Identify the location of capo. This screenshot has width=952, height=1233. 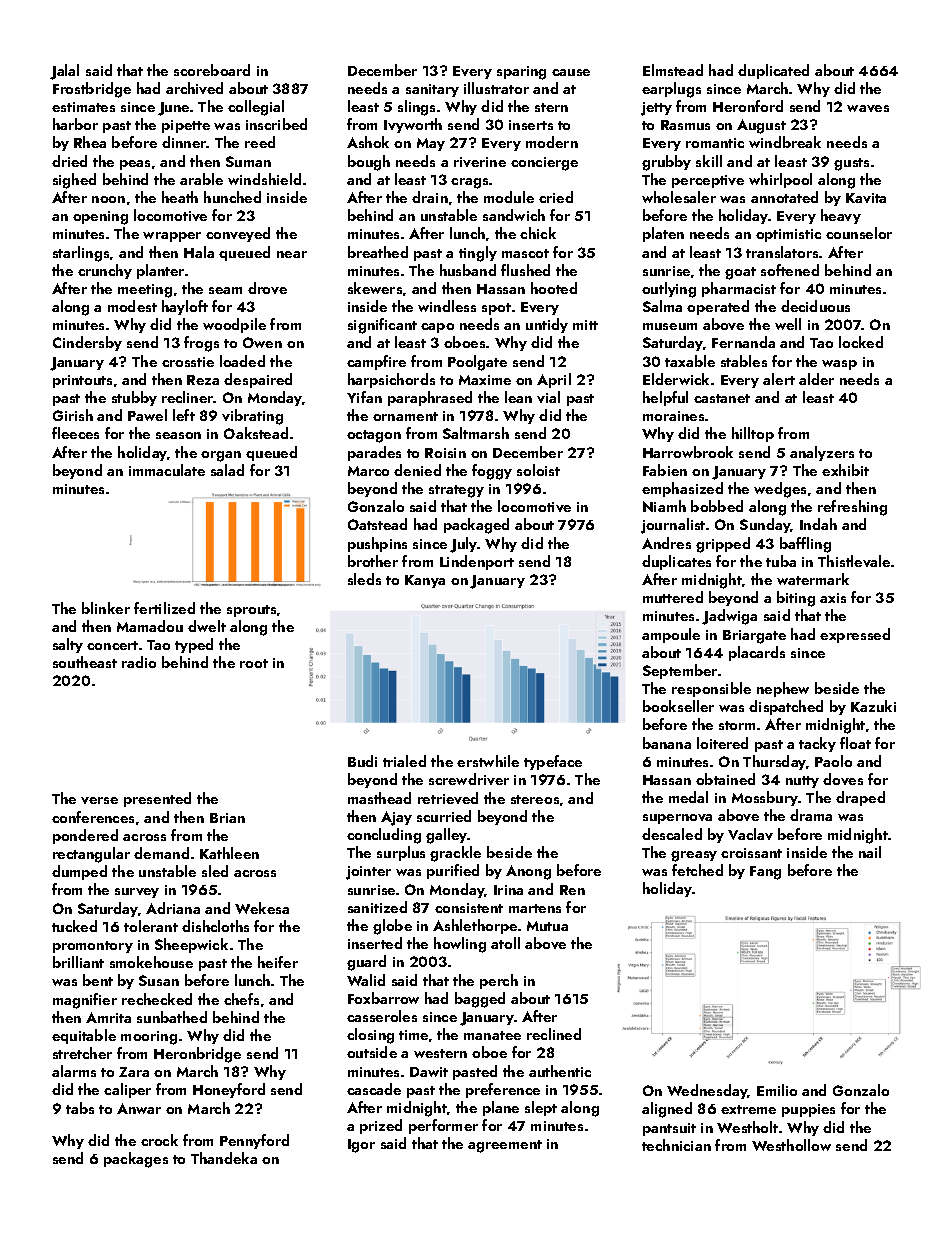
(437, 328).
